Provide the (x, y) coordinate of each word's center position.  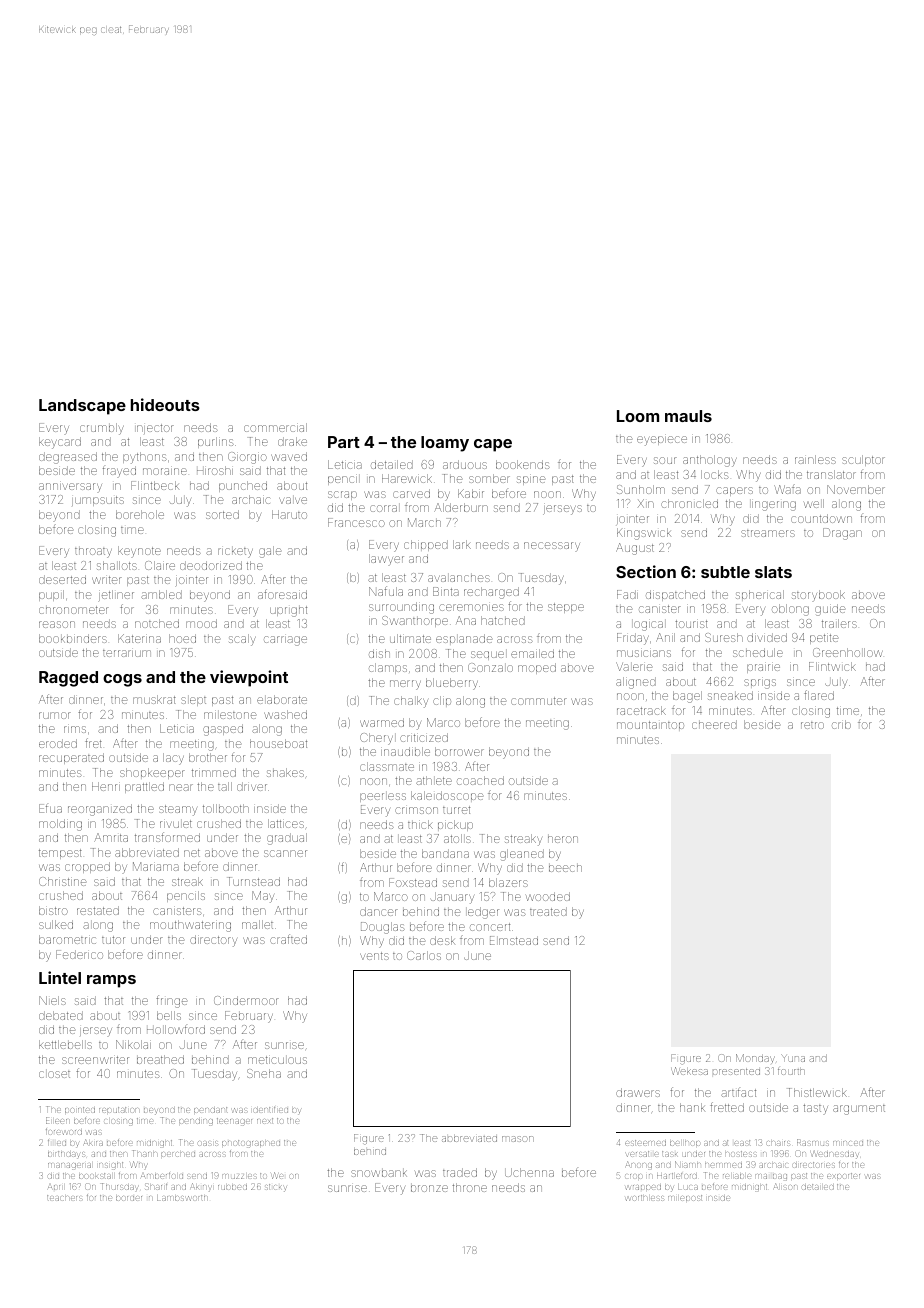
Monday (755, 1058)
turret (456, 810)
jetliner (116, 596)
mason (518, 1139)
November (856, 489)
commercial (275, 427)
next (265, 1121)
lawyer (386, 560)
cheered (714, 724)
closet (54, 1074)
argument (859, 1110)
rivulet (176, 824)
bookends (523, 464)
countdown (821, 518)
